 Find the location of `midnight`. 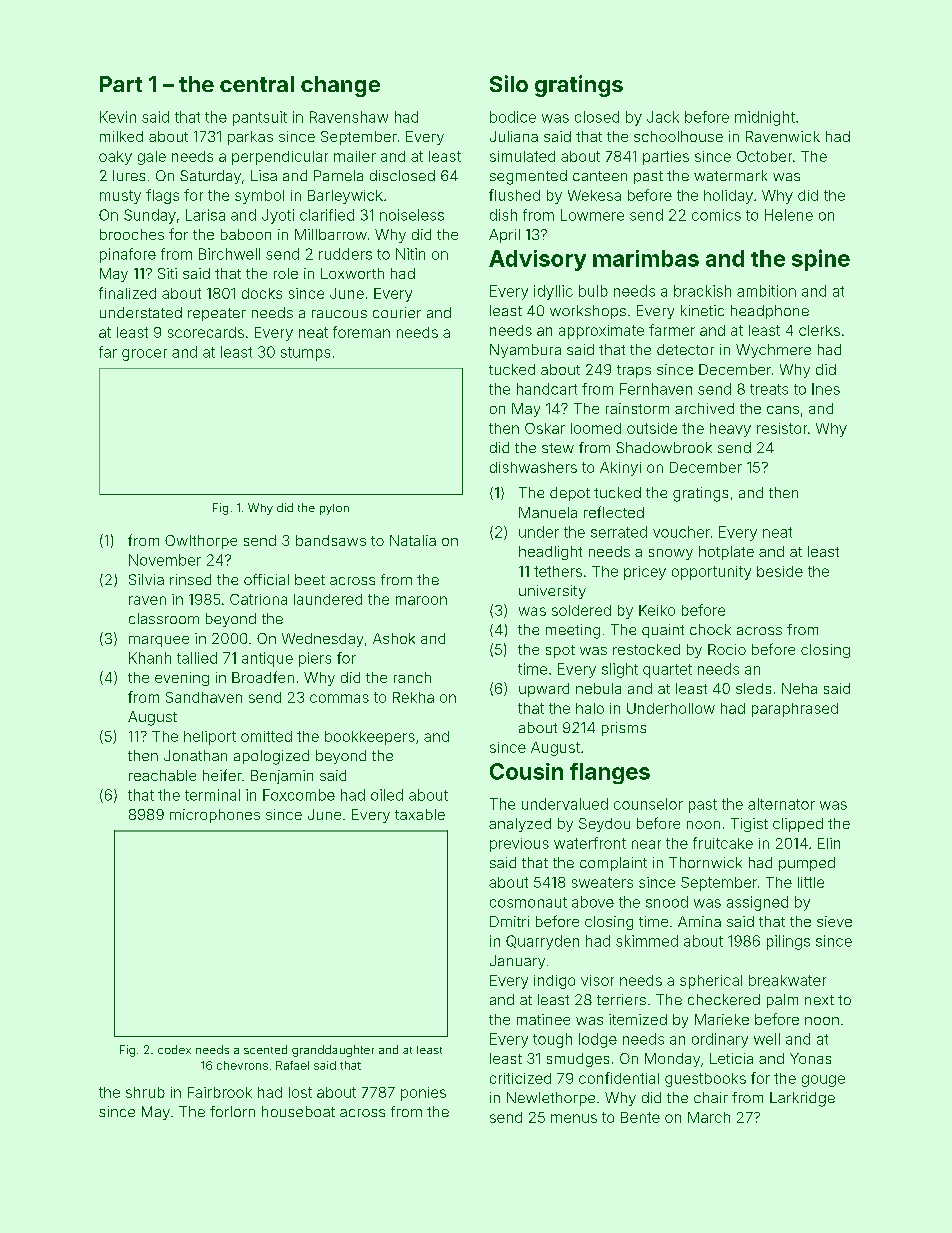

midnight is located at coordinates (765, 118).
